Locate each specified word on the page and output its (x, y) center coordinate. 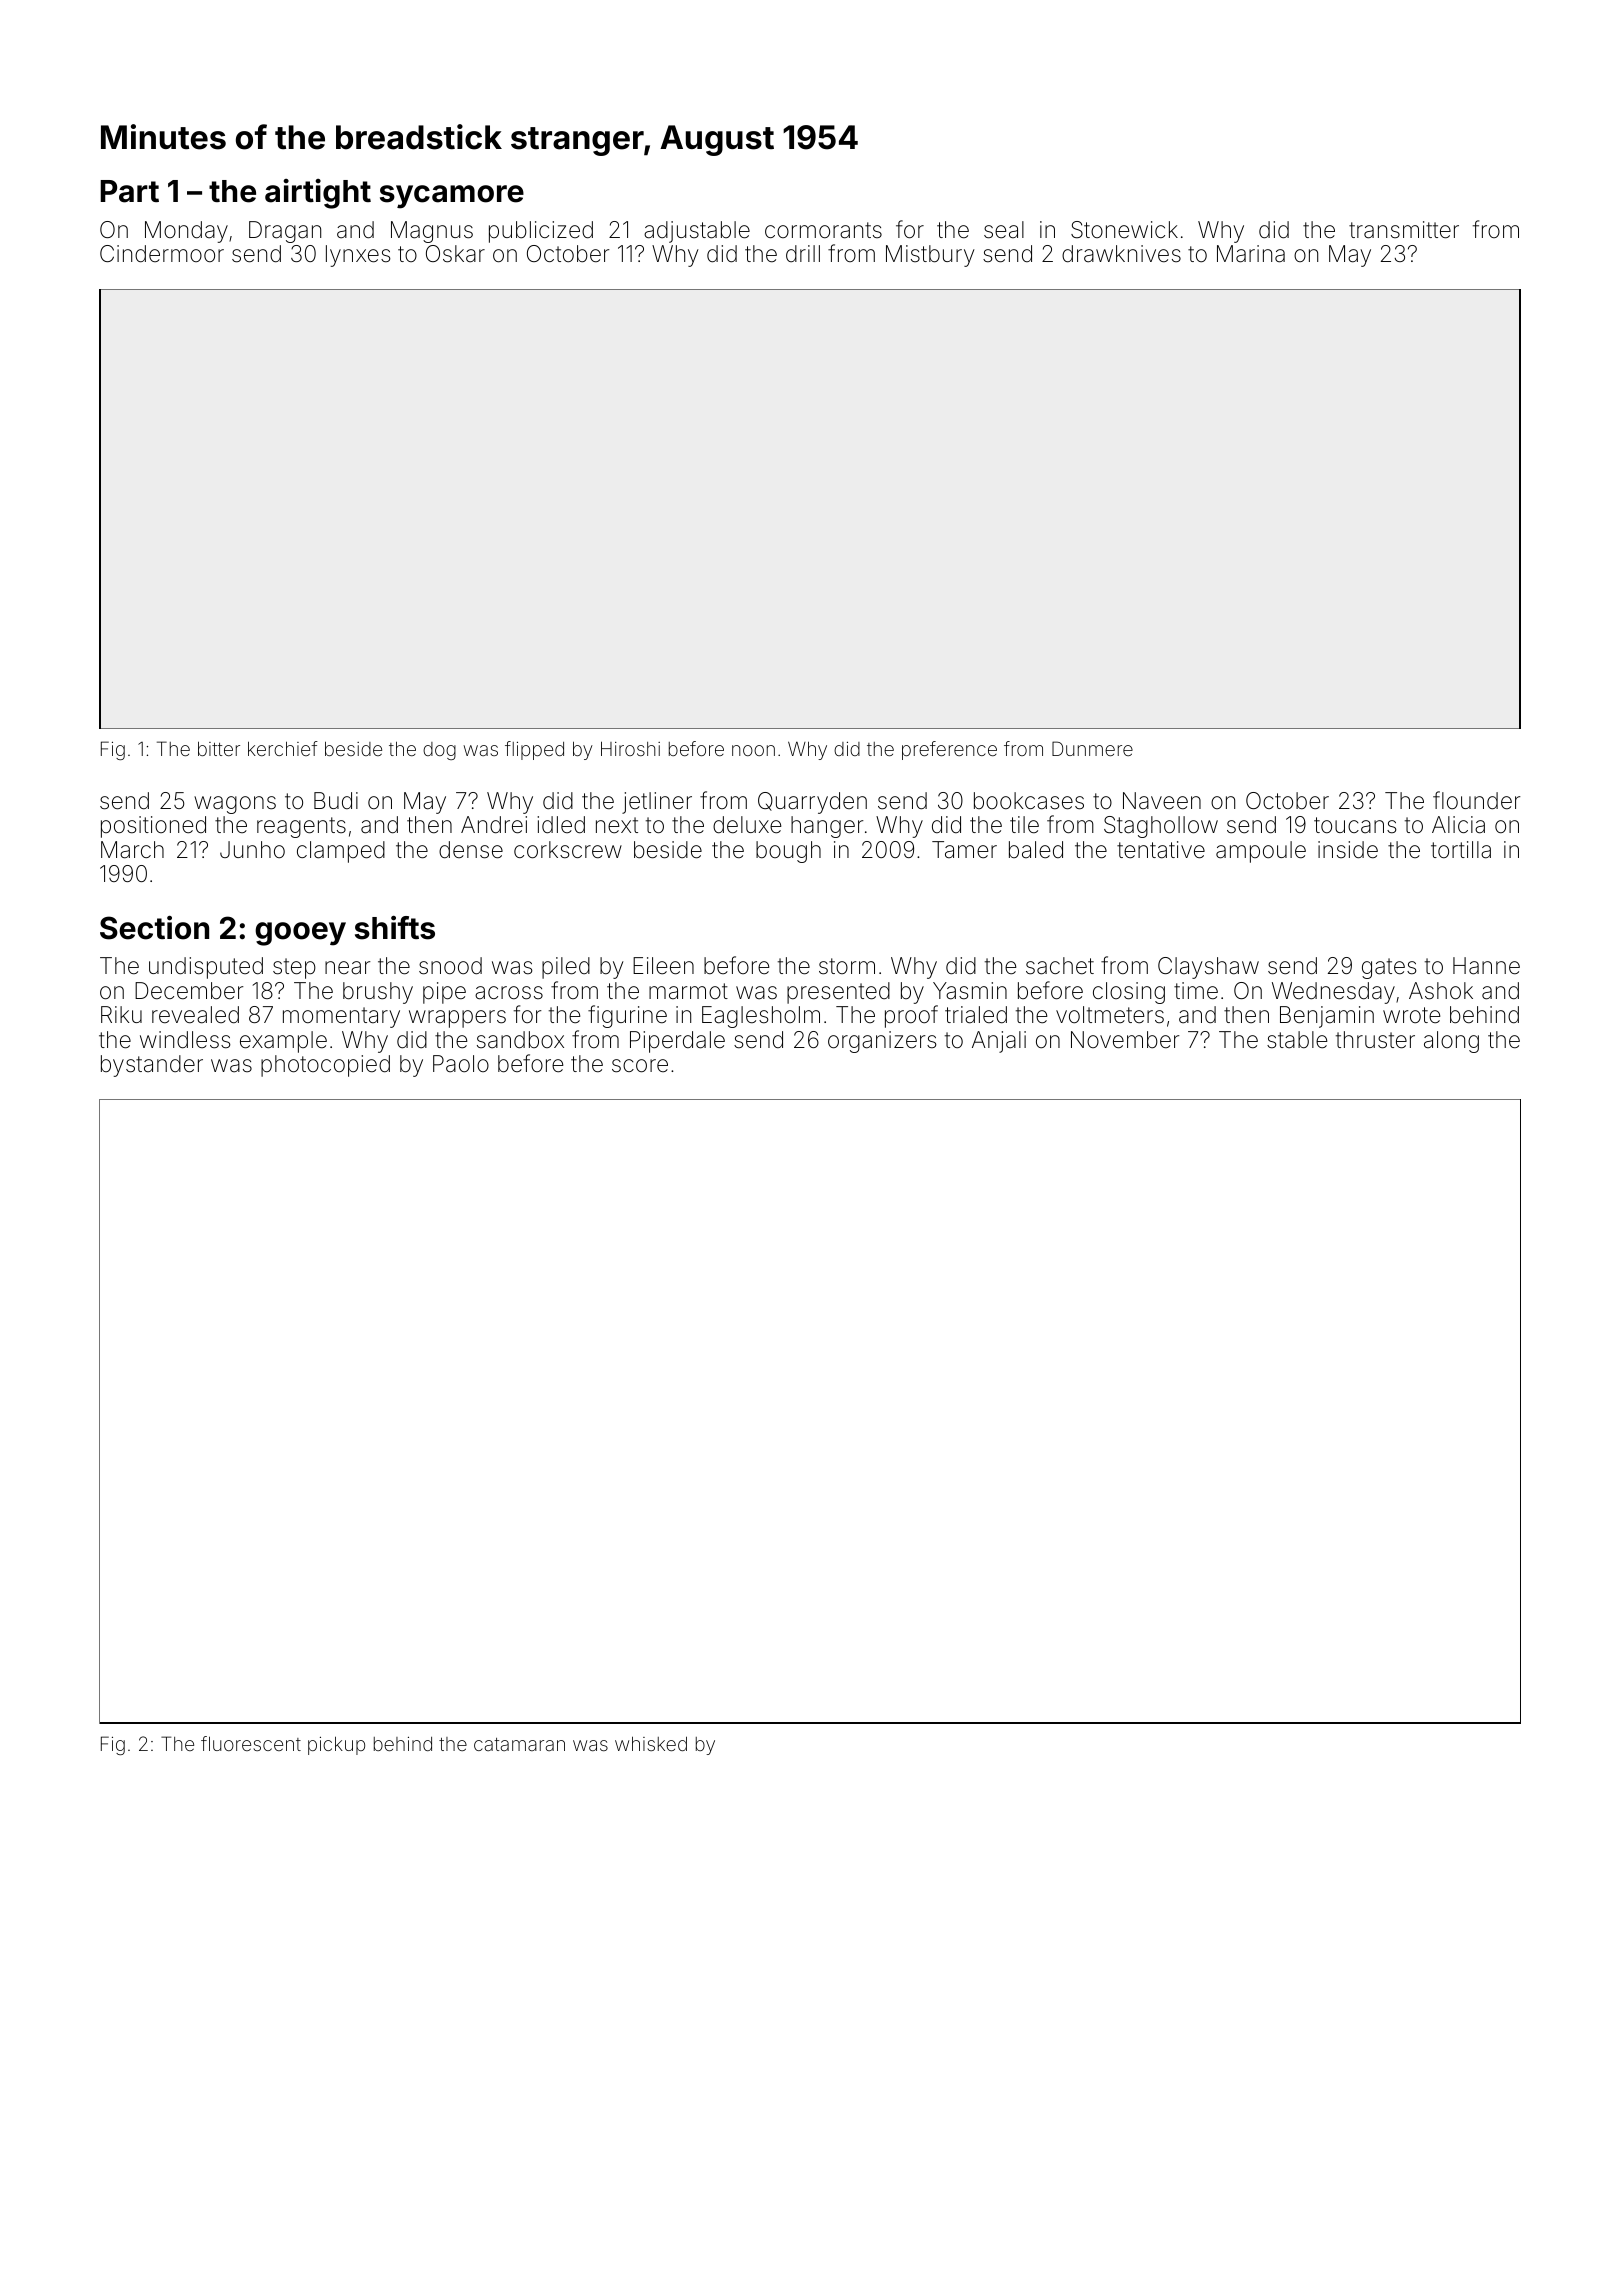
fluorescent (251, 1743)
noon (753, 750)
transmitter (1404, 230)
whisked (651, 1743)
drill (803, 253)
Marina (1251, 254)
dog (439, 751)
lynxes (358, 256)
